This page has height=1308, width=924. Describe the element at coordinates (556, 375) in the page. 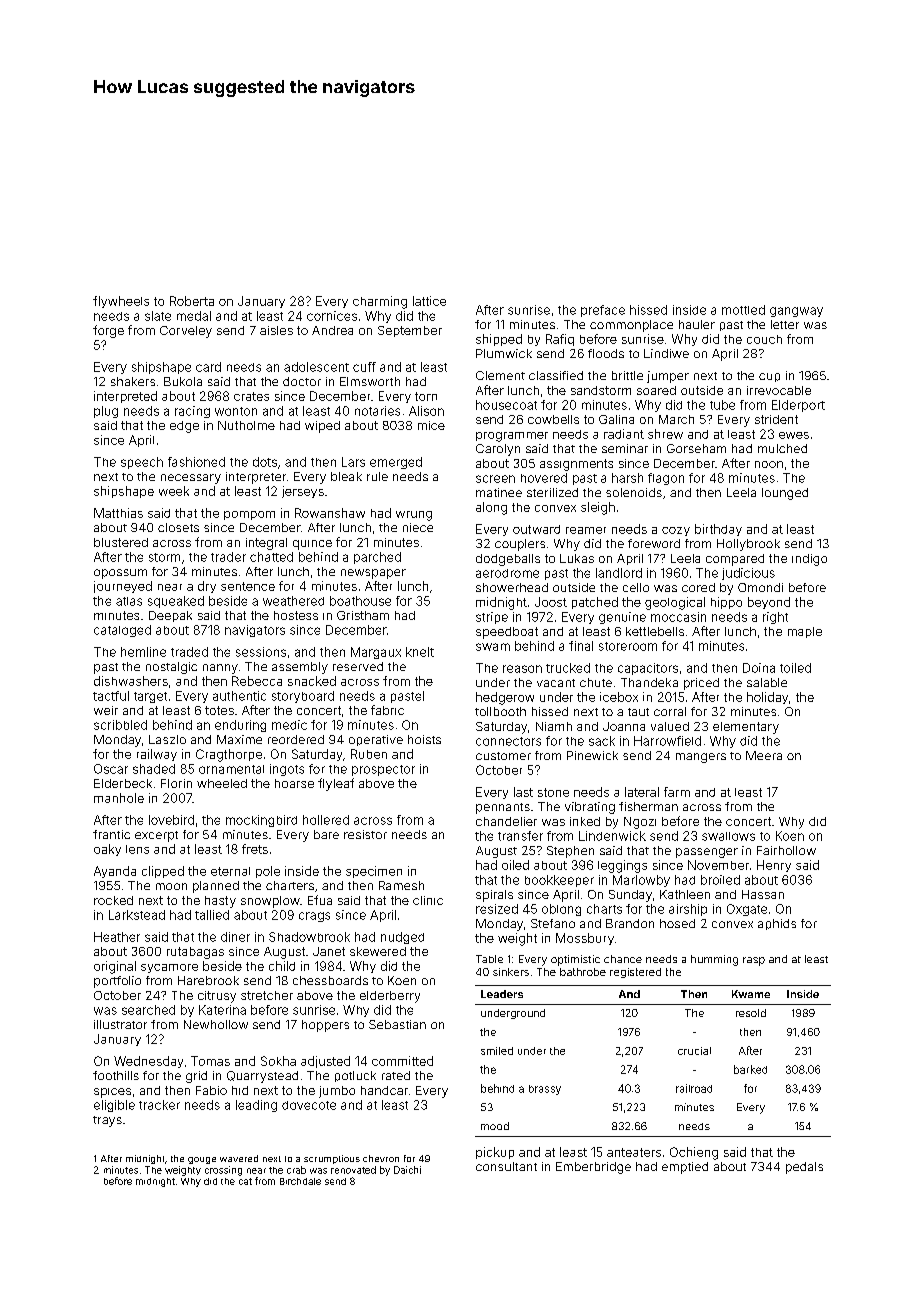

I see `classified` at that location.
